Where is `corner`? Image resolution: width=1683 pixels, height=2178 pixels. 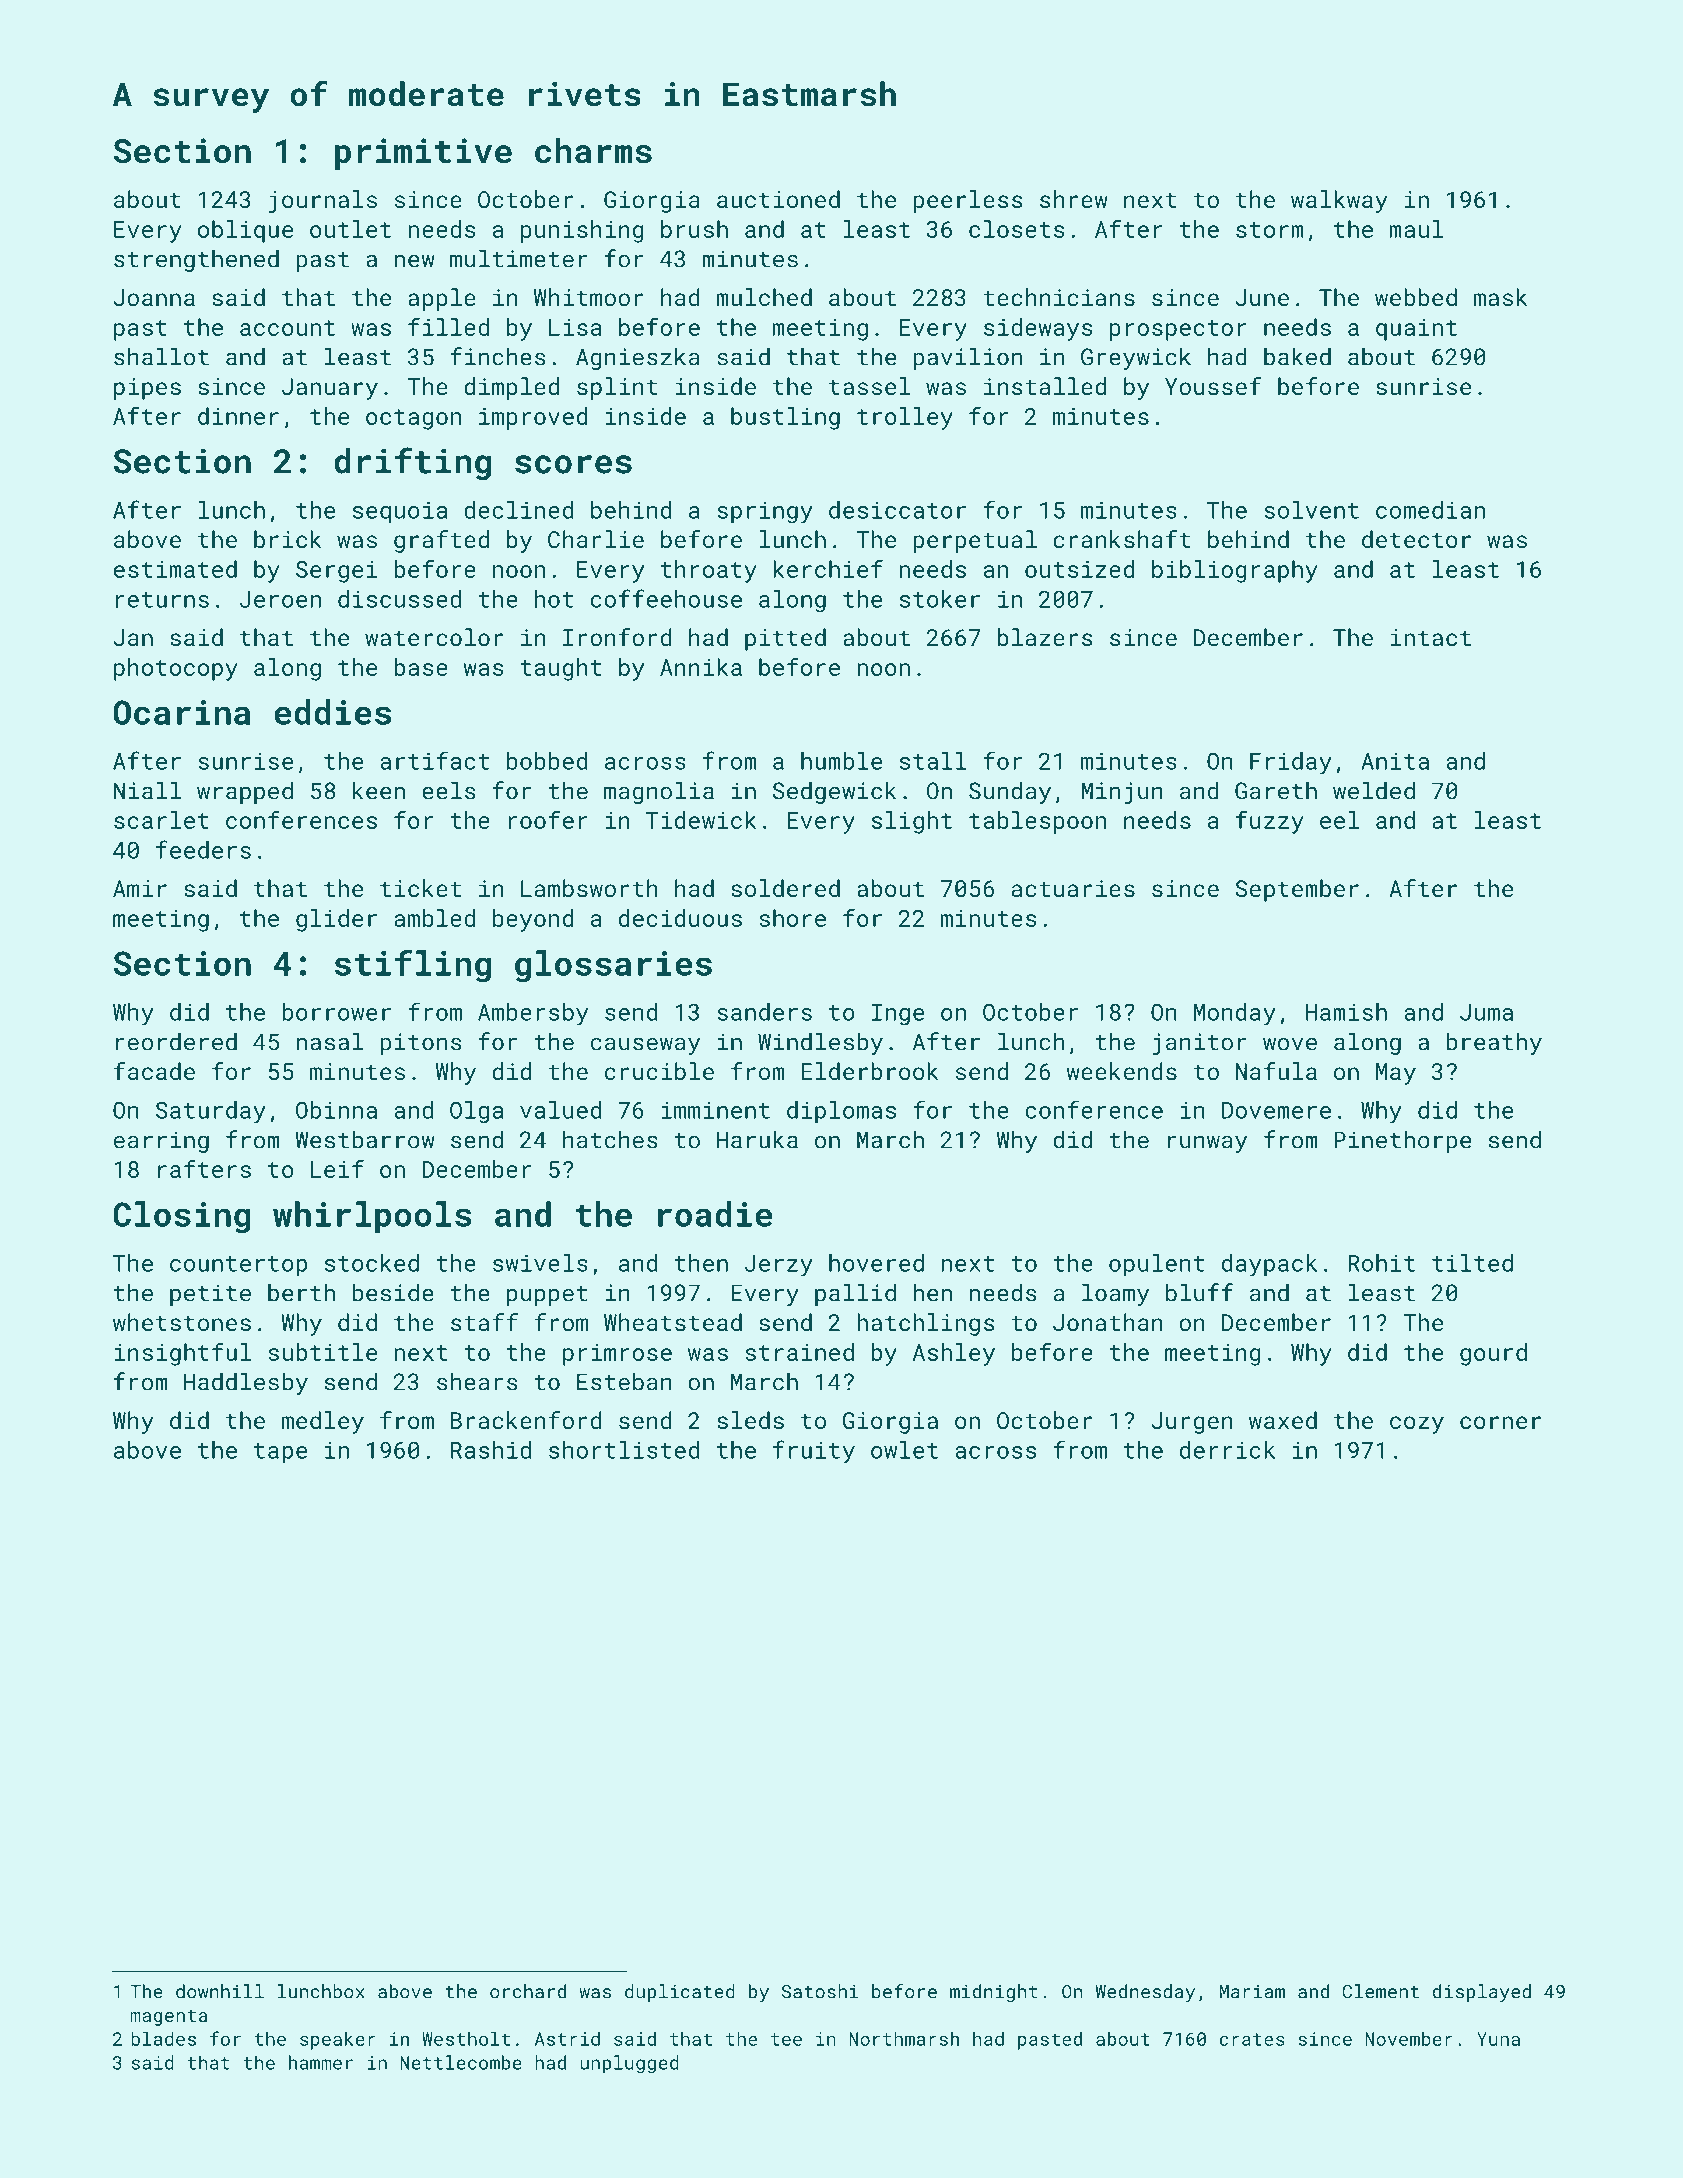
corner is located at coordinates (1500, 1422).
